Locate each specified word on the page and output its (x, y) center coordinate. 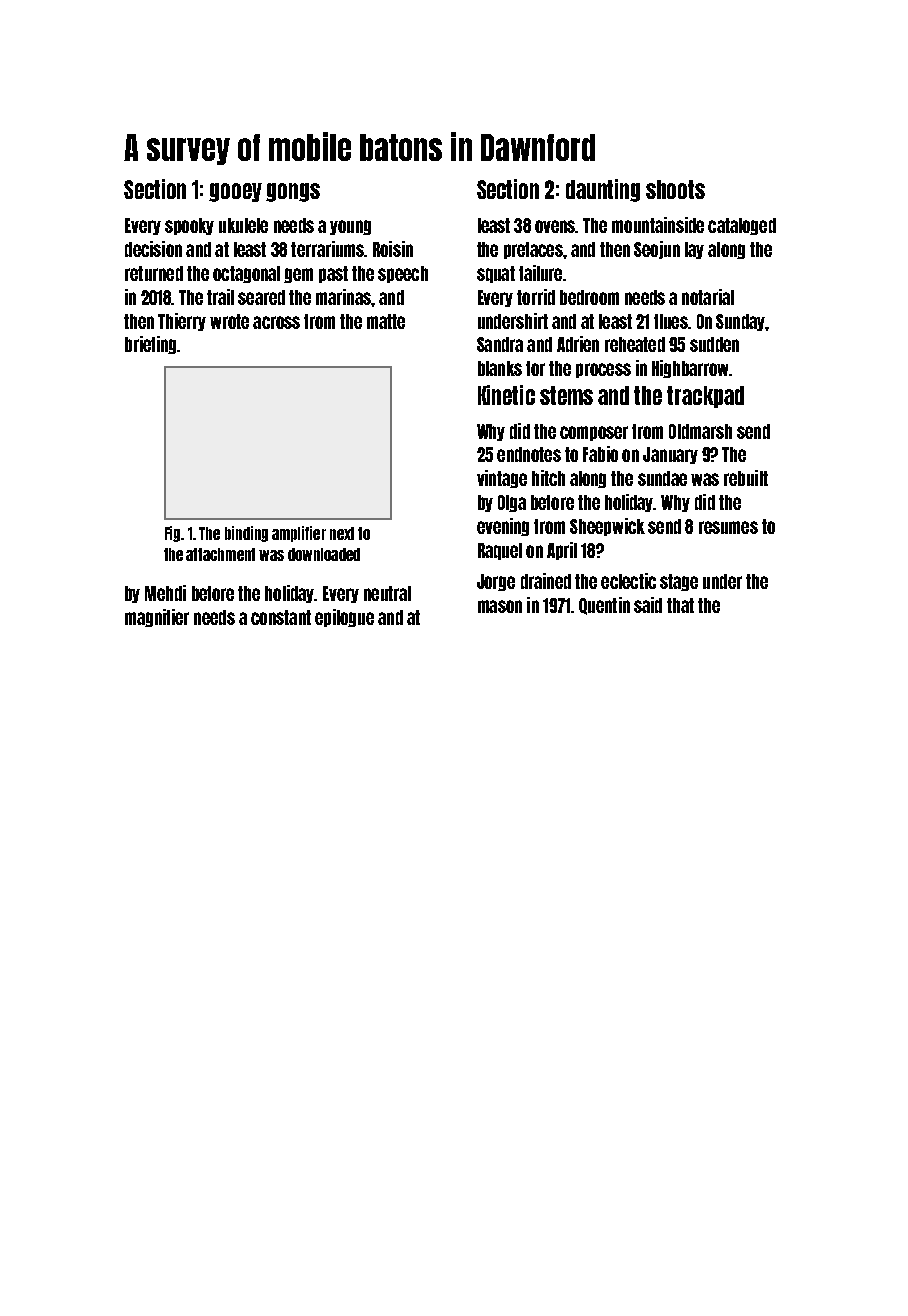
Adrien (578, 344)
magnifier (157, 618)
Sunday (741, 322)
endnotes (529, 454)
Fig (172, 534)
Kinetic (506, 395)
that (680, 605)
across (276, 322)
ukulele (243, 225)
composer (594, 433)
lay (694, 250)
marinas (343, 297)
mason (500, 606)
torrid (536, 297)
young (350, 227)
